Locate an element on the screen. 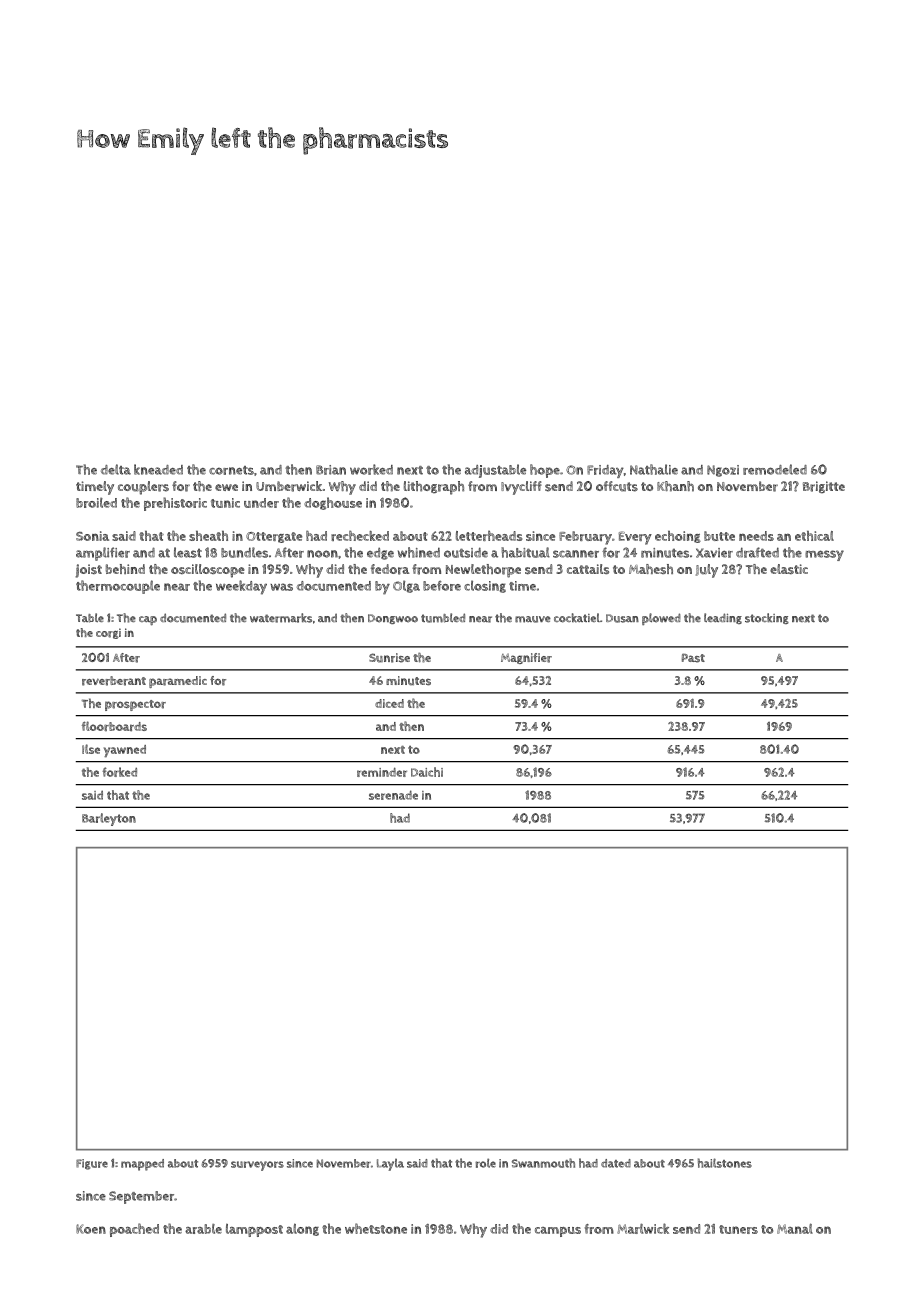 The height and width of the screenshot is (1308, 924). poached is located at coordinates (134, 1230).
